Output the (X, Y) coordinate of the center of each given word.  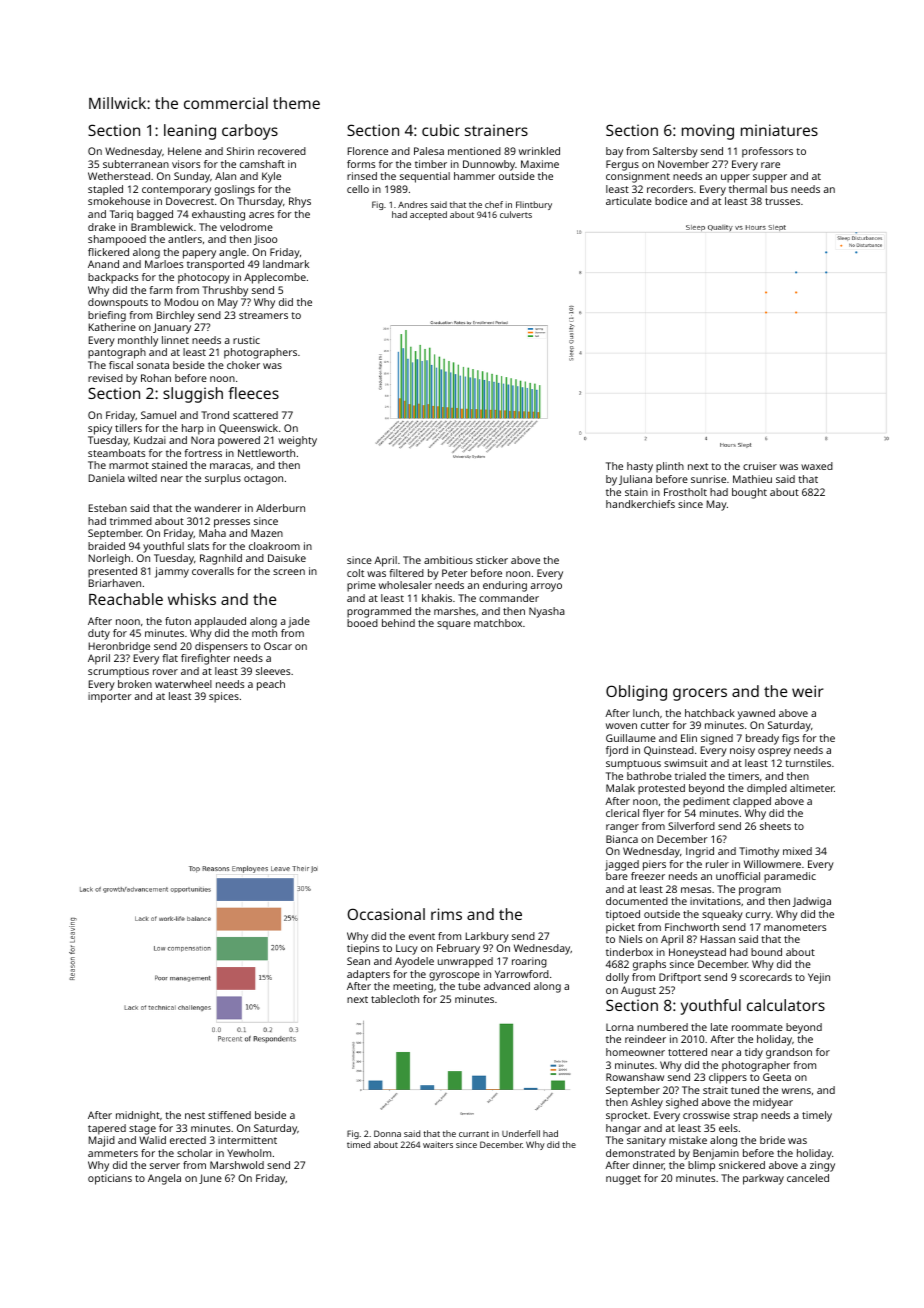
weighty (297, 441)
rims (446, 914)
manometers (795, 927)
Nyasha (547, 612)
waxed (817, 466)
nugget (623, 1180)
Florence (368, 151)
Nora (202, 440)
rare (770, 165)
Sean (358, 961)
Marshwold (237, 1165)
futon (178, 621)
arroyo (546, 587)
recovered (282, 151)
